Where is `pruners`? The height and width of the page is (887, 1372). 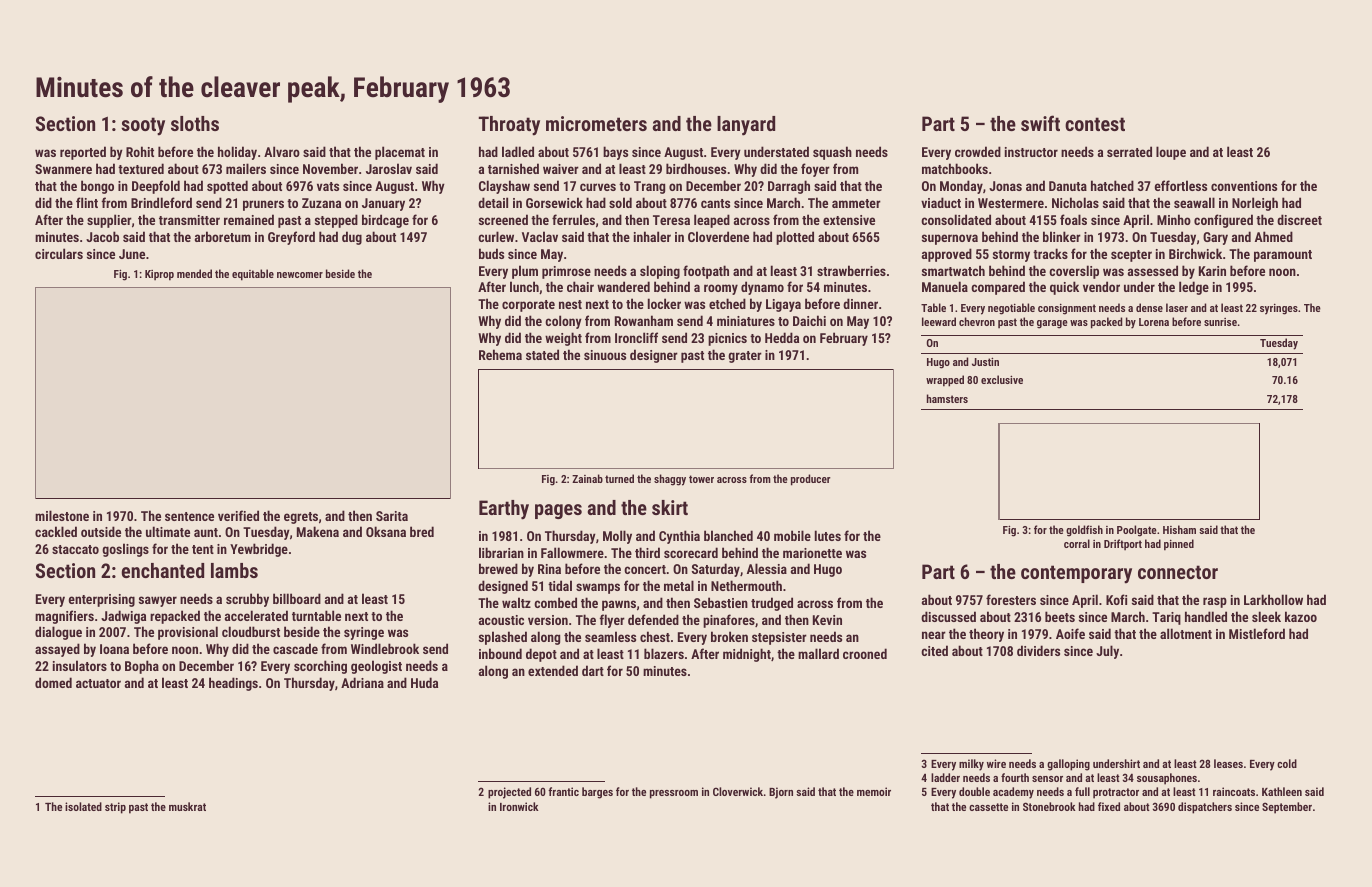 pruners is located at coordinates (263, 205).
